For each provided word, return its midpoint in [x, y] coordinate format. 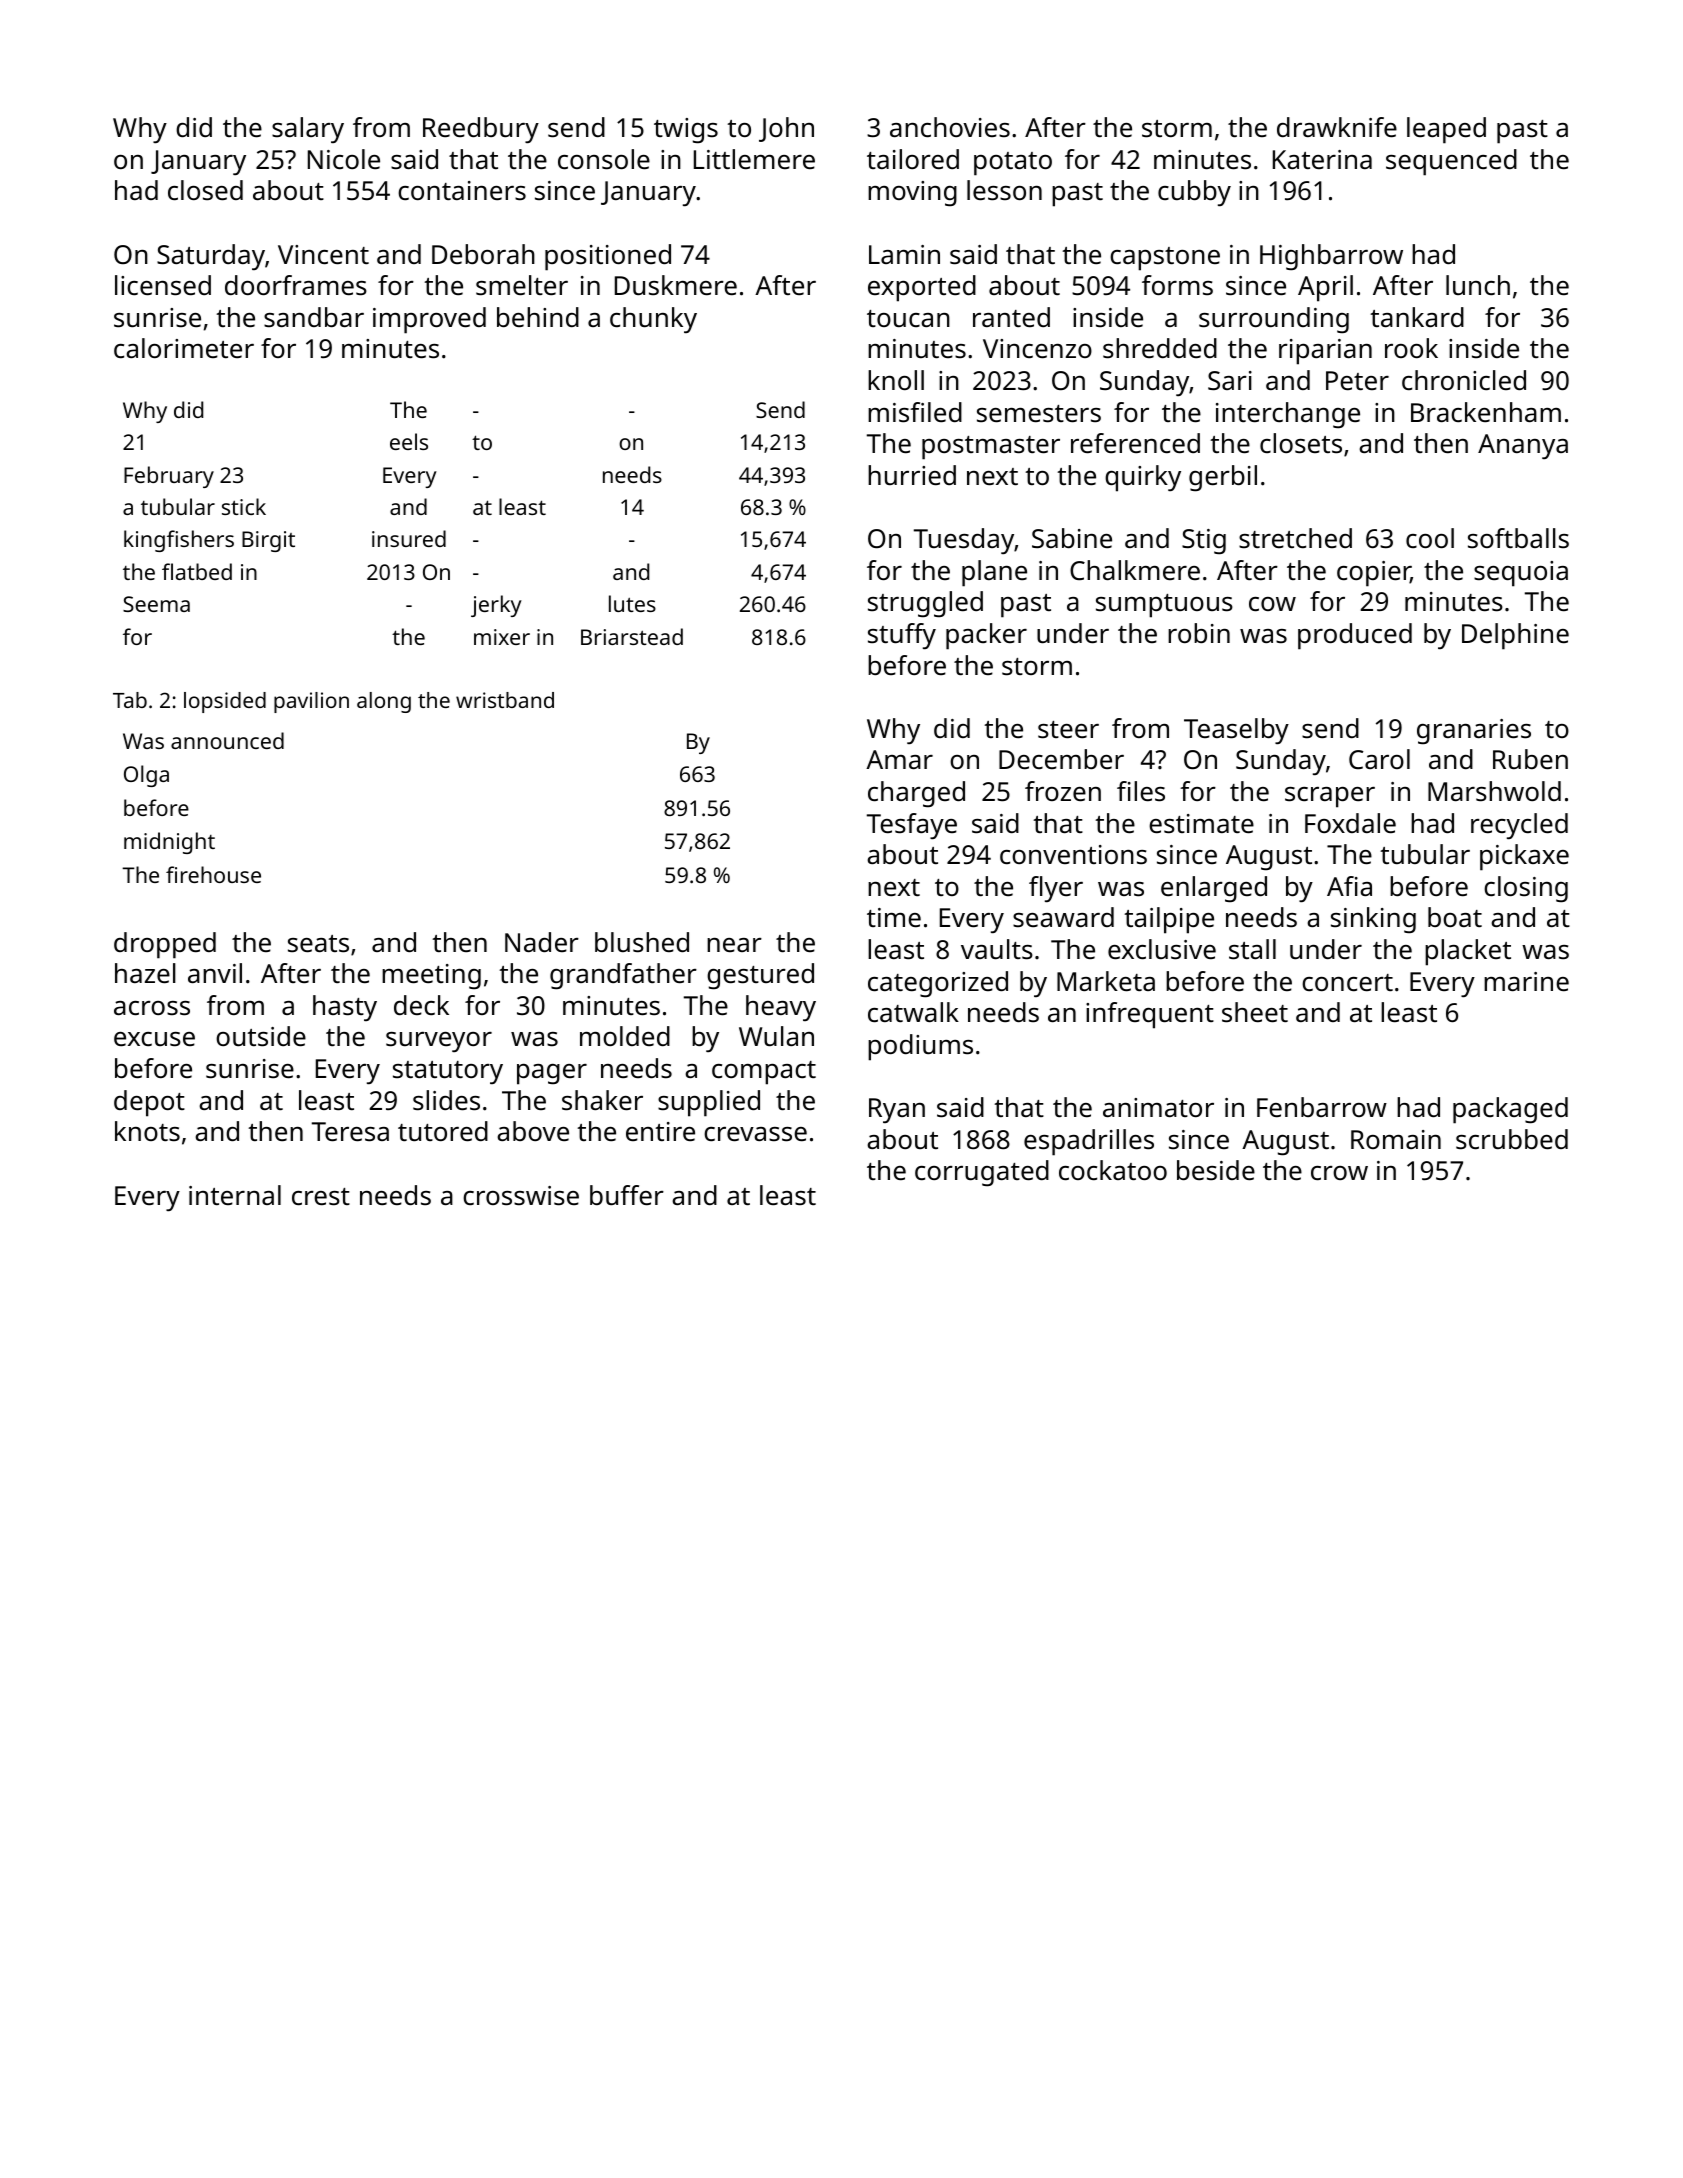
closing [1526, 889]
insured [409, 538]
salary [308, 130]
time [894, 917]
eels [409, 441]
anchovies [950, 127]
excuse [154, 1039]
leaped [1446, 130]
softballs [1518, 538]
